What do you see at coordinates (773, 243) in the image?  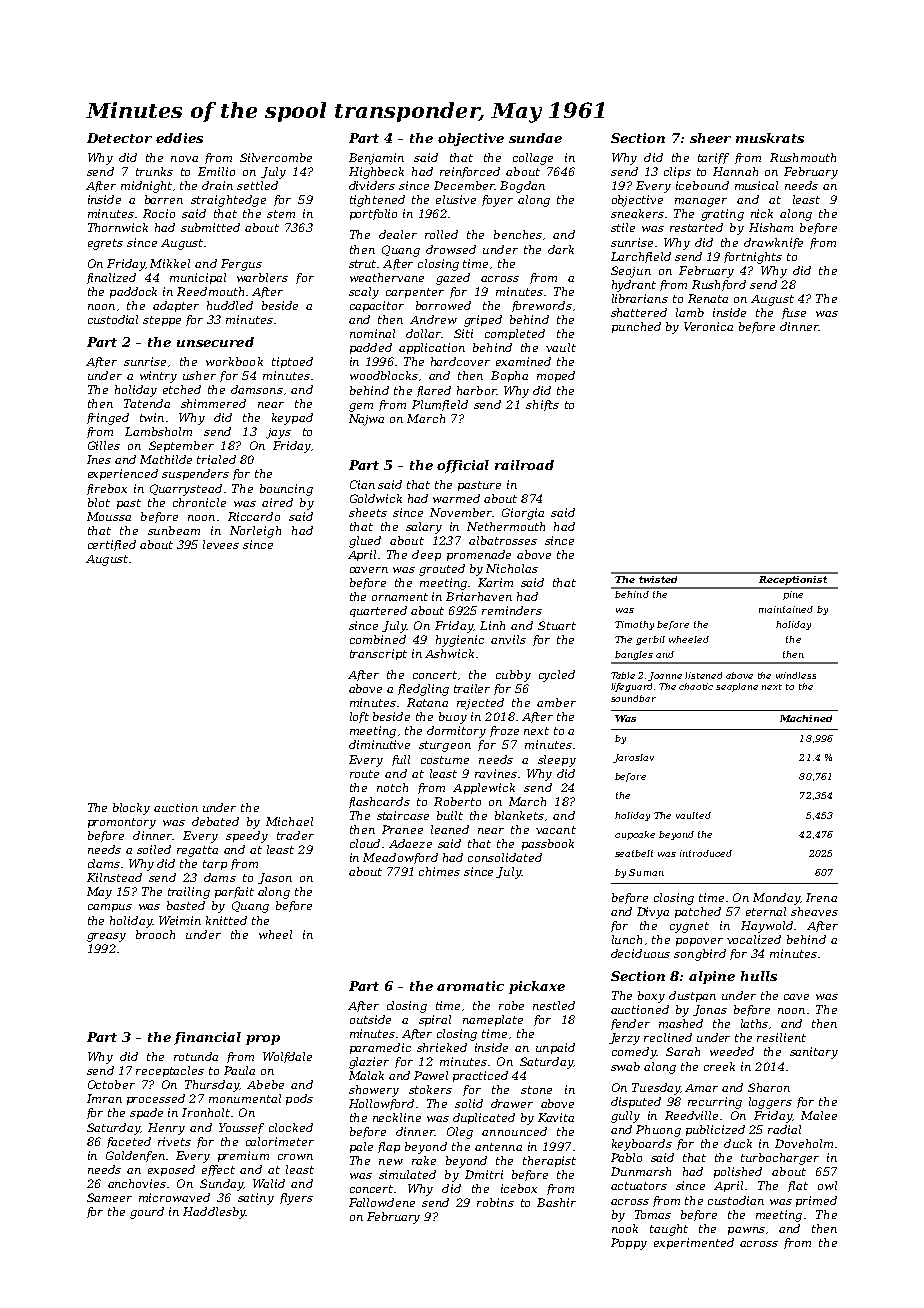 I see `drawknife` at bounding box center [773, 243].
